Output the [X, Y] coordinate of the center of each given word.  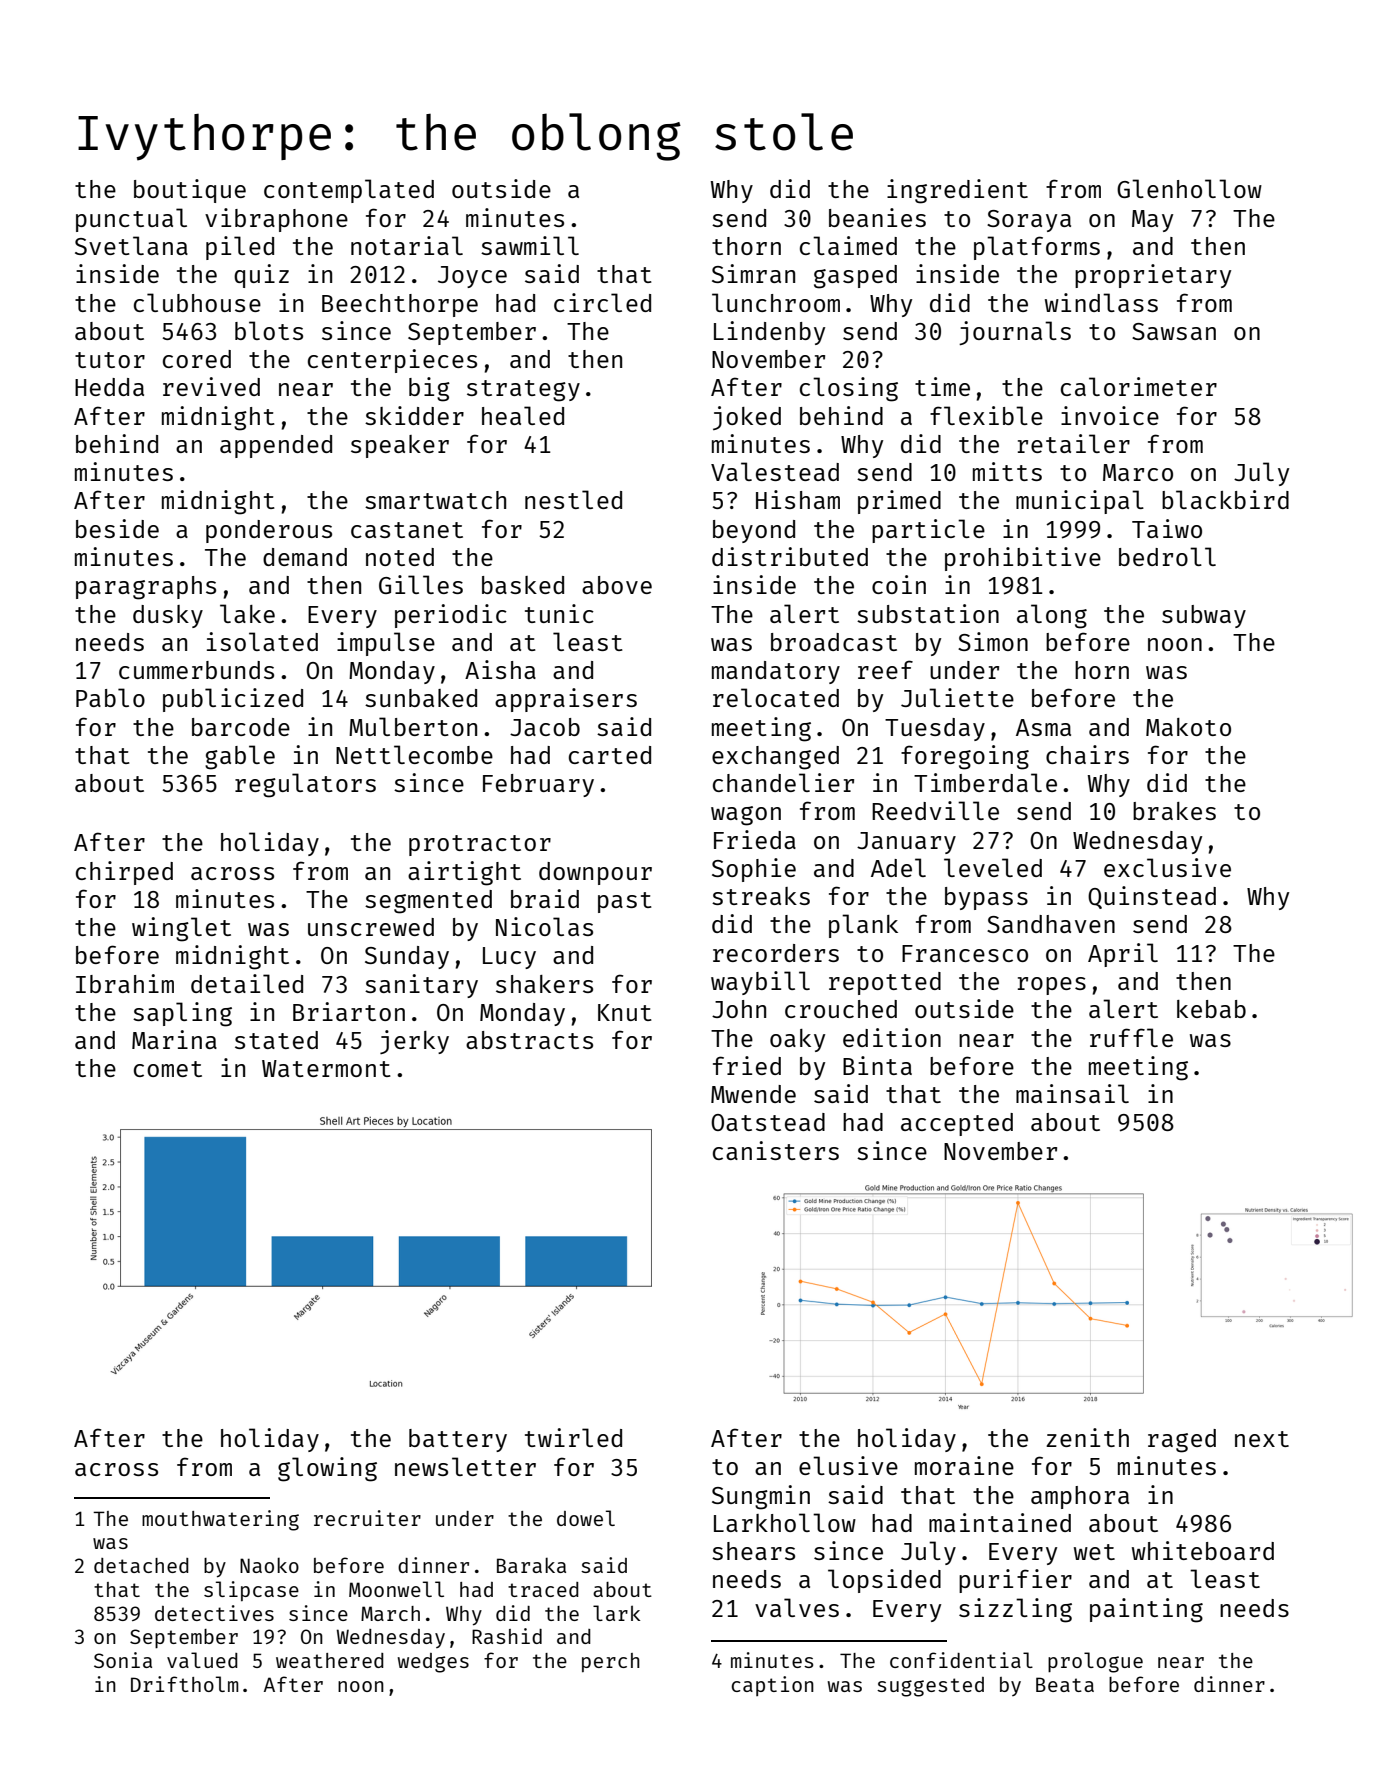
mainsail [1072, 1093]
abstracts [529, 1040]
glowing [327, 1469]
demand [305, 557]
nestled [573, 499]
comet [168, 1069]
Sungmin [761, 1497]
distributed [790, 556]
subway [1204, 616]
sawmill [530, 245]
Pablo [110, 697]
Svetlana [131, 245]
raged [1182, 1441]
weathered [330, 1660]
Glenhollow [1189, 188]
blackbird [1225, 499]
